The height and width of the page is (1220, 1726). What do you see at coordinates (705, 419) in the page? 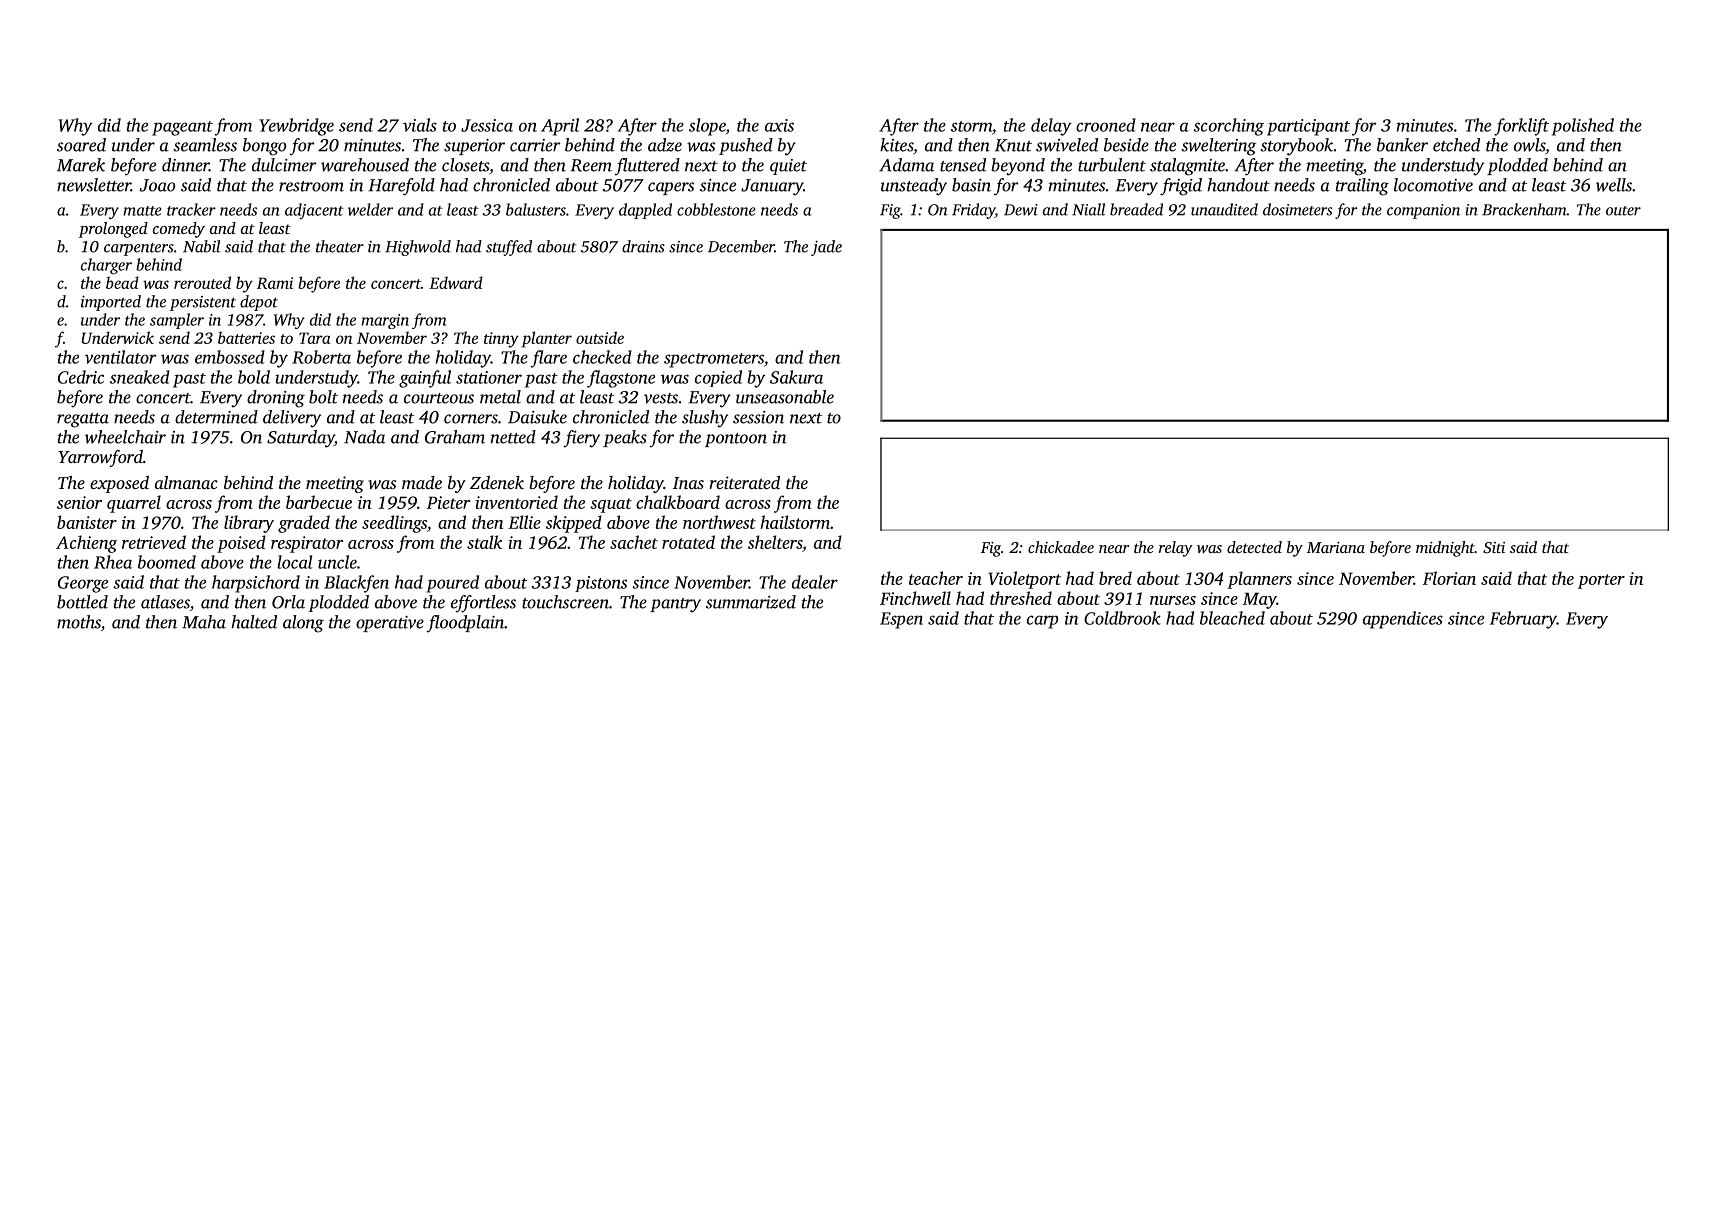
I see `slushy` at bounding box center [705, 419].
